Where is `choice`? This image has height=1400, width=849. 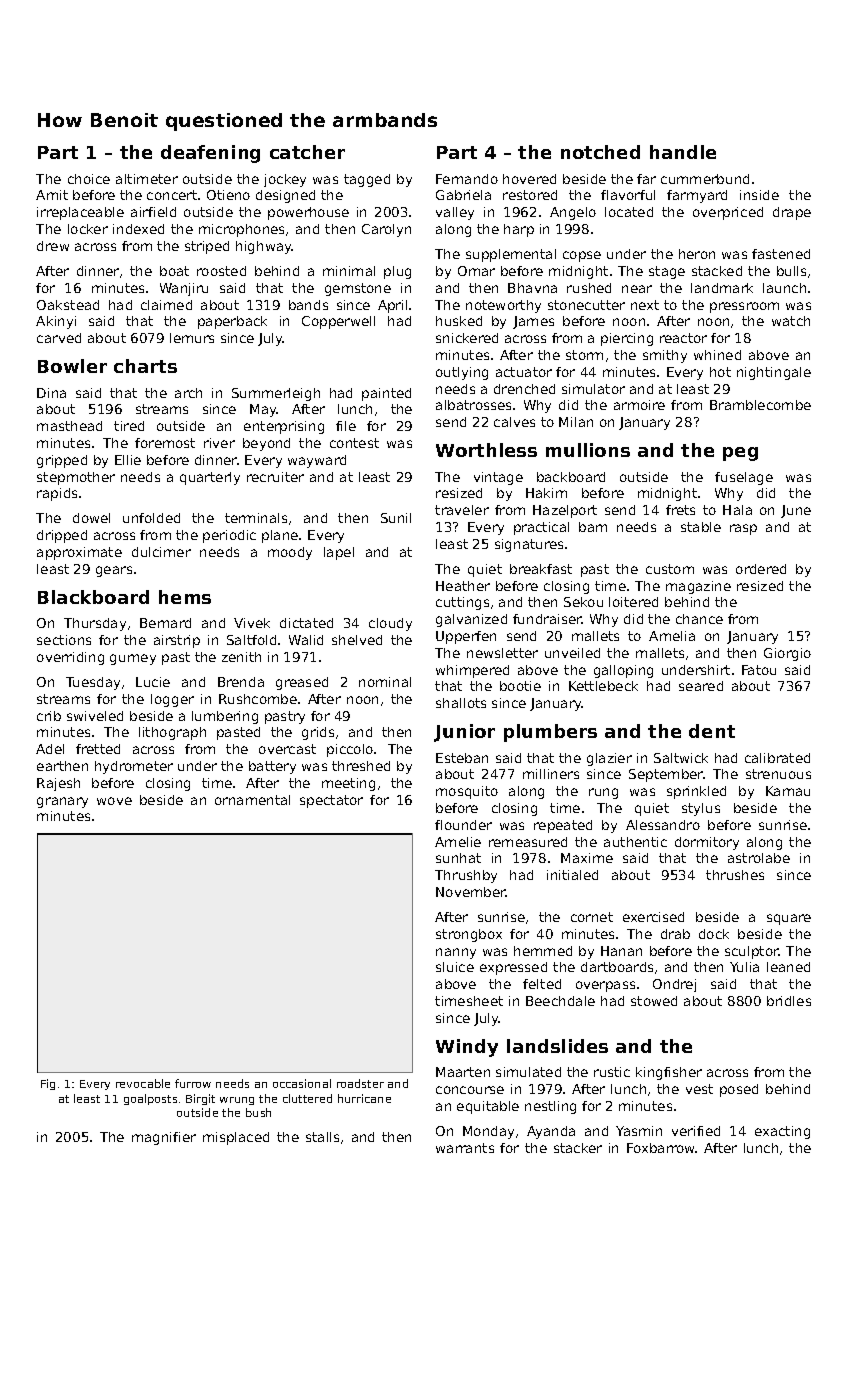 choice is located at coordinates (89, 179).
